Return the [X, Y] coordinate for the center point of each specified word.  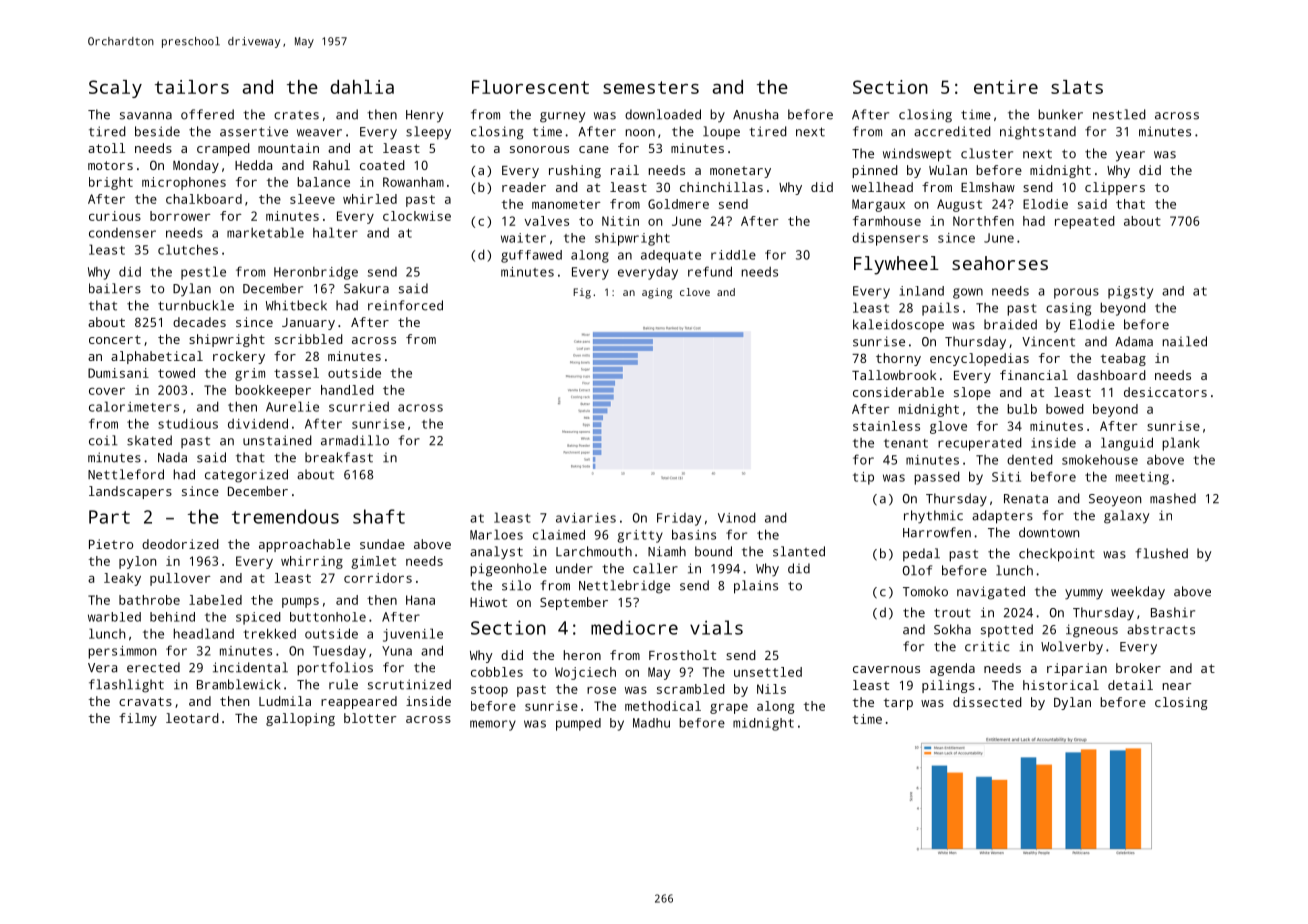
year [1130, 156]
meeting [1142, 478]
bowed [1065, 409]
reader [524, 187]
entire [1006, 87]
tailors [192, 87]
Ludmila [285, 701]
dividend [258, 423]
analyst [496, 553]
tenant [906, 443]
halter [335, 232]
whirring [312, 562]
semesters [651, 87]
